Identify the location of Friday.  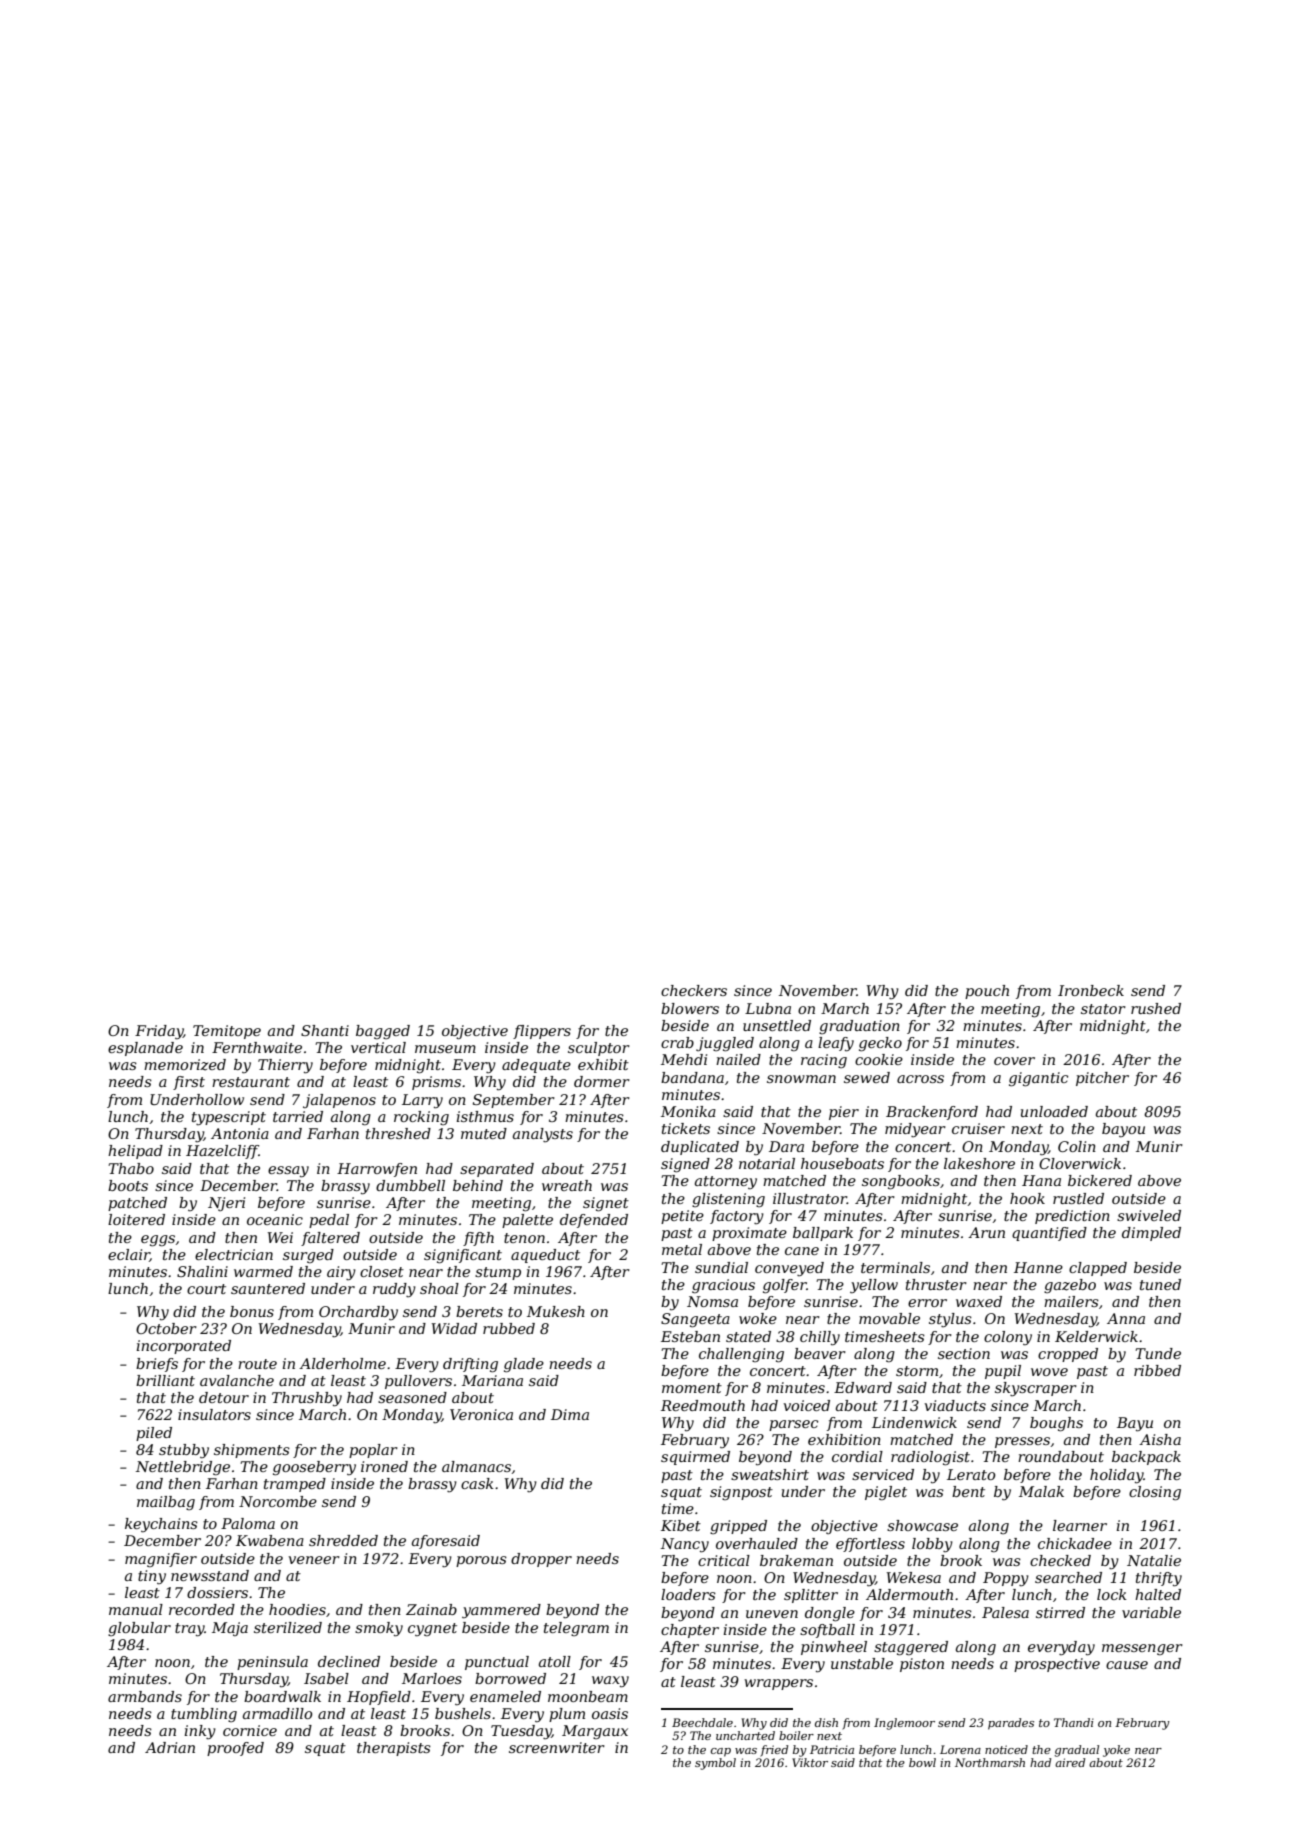
(159, 1032).
